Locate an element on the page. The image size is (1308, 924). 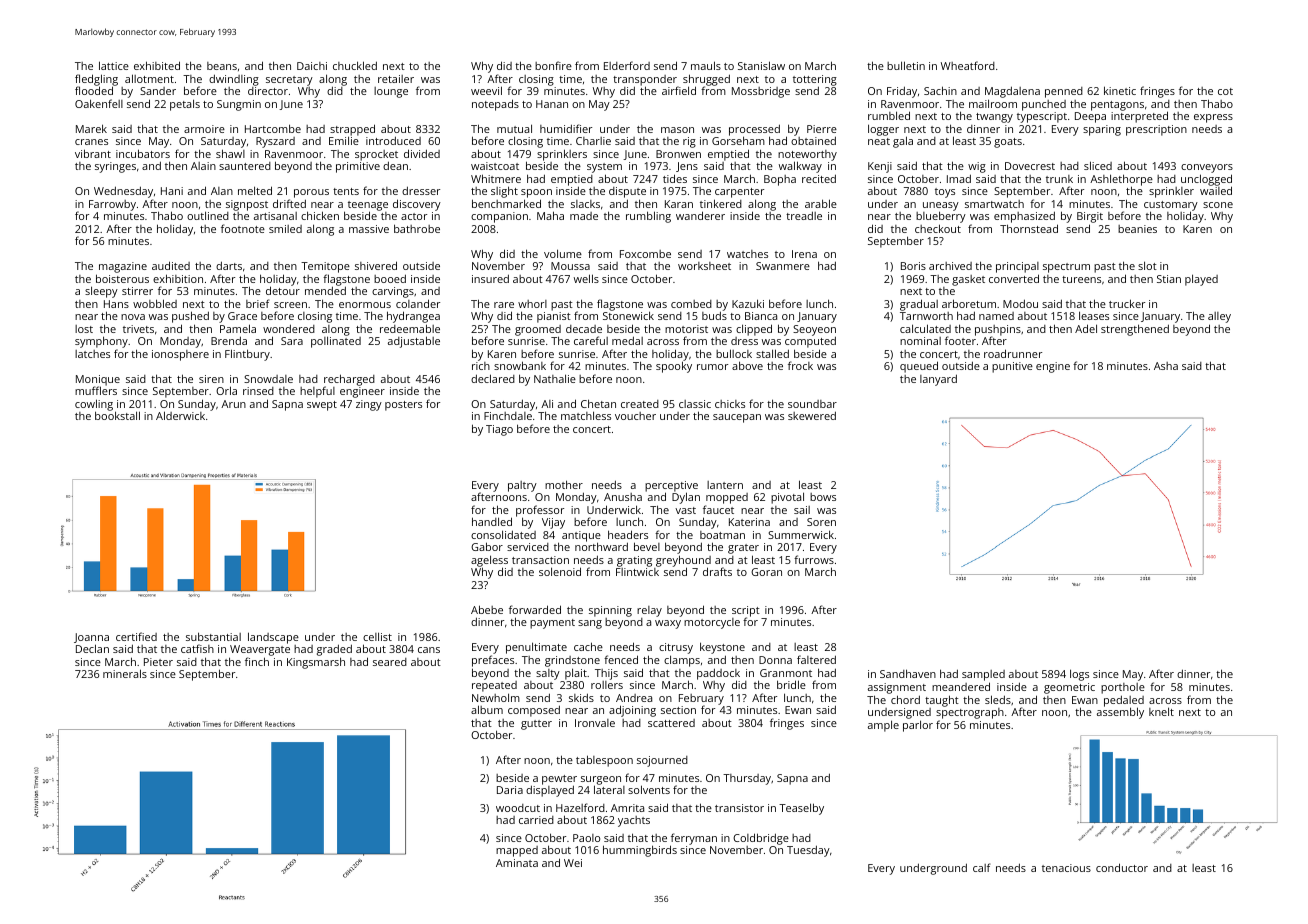
Irena is located at coordinates (804, 254).
